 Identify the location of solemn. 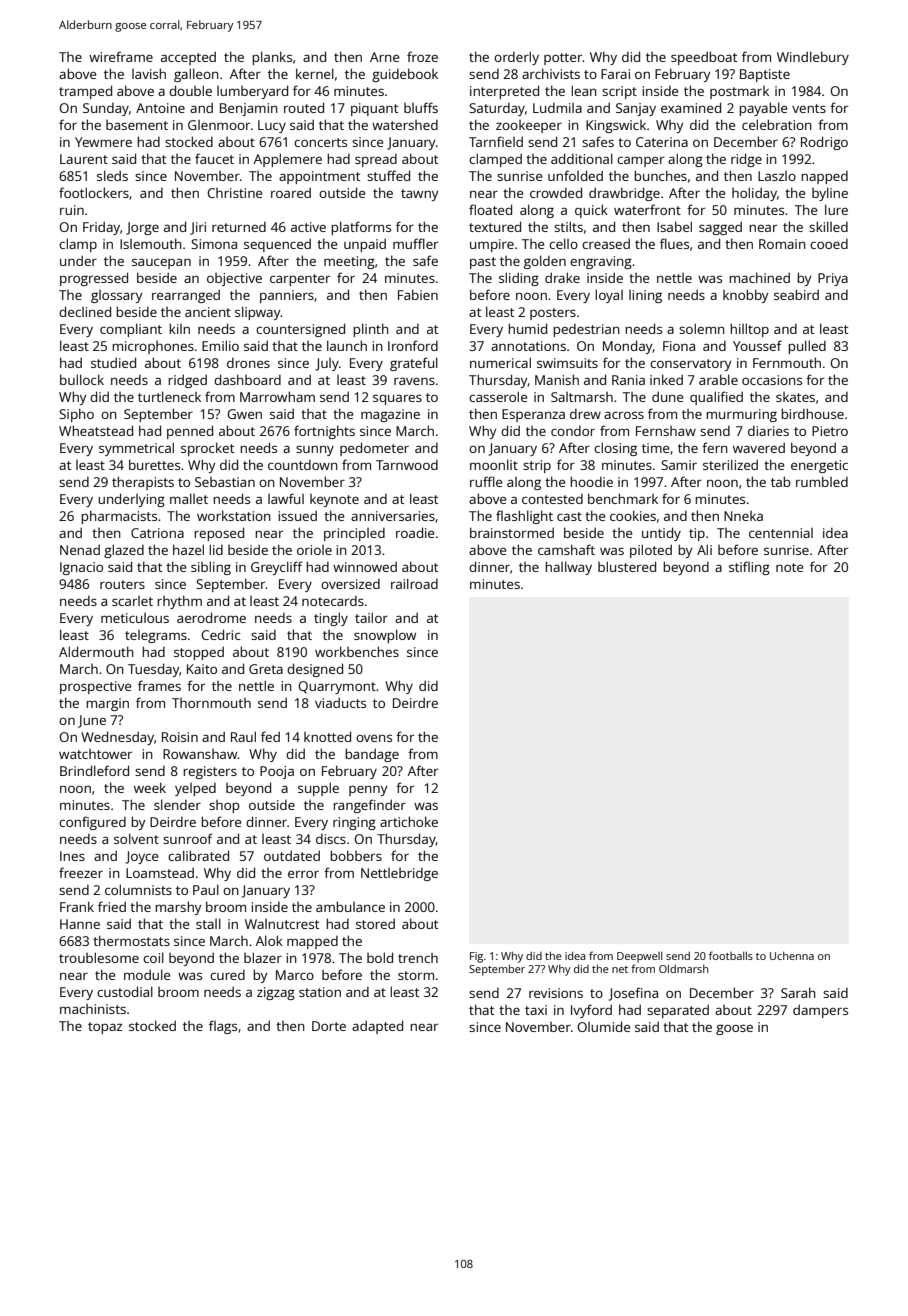
(702, 328).
